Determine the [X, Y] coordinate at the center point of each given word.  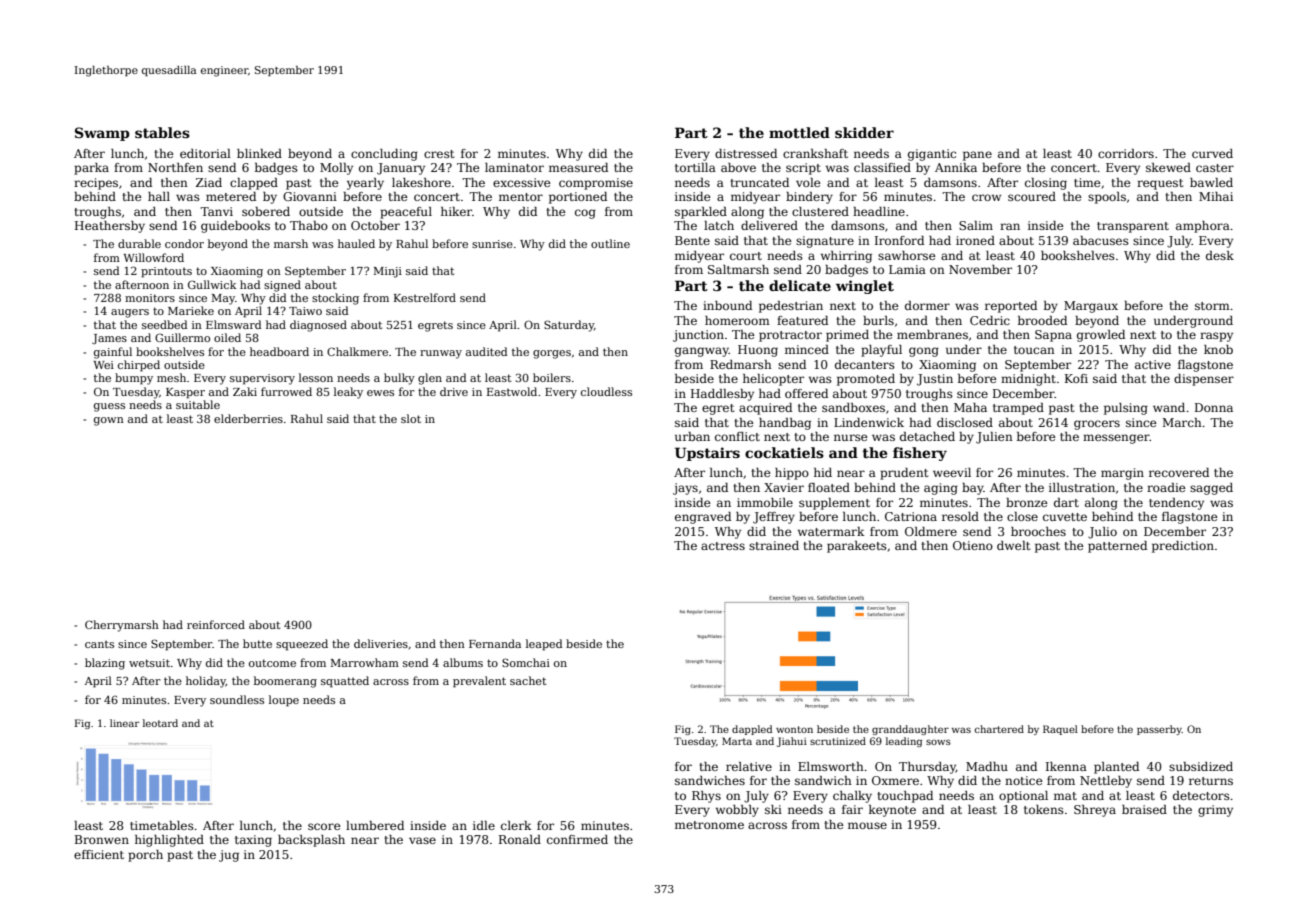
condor [184, 243]
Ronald [520, 839]
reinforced [216, 624]
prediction [1183, 547]
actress [723, 546]
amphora [1203, 227]
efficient [99, 854]
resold [960, 516]
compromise [596, 184]
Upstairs [707, 454]
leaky [348, 393]
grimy [1215, 811]
